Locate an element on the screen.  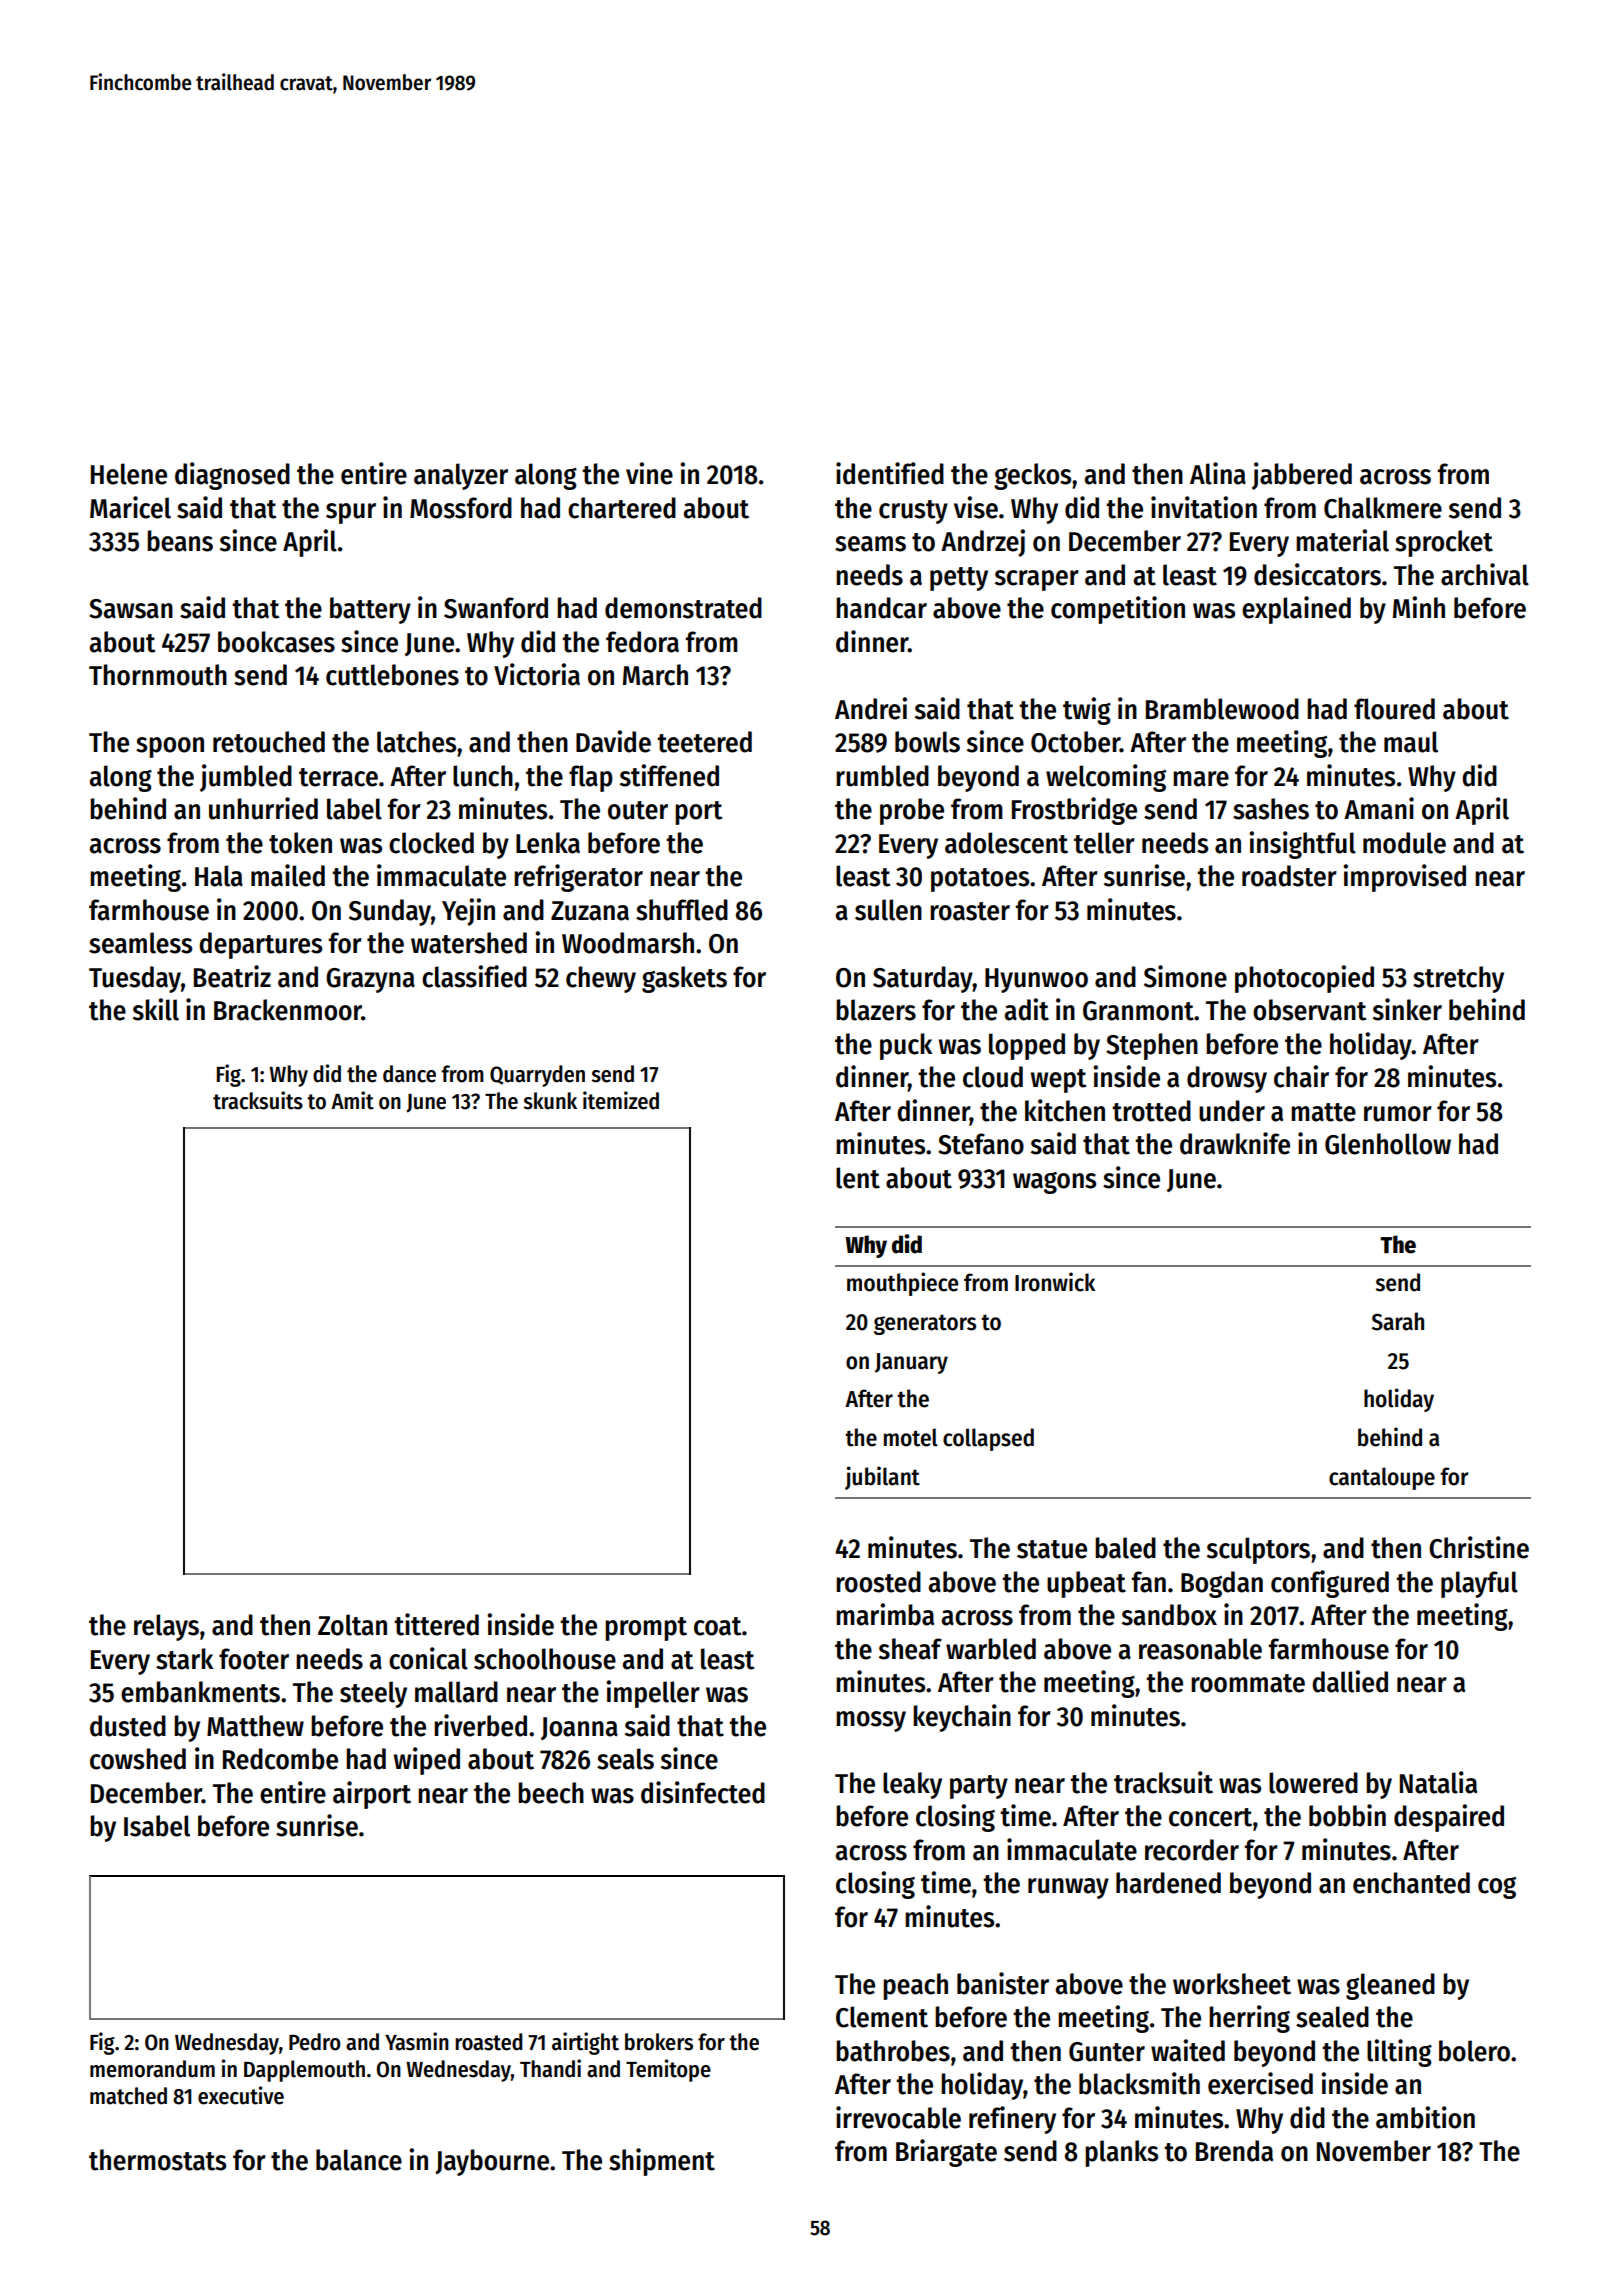
Maricel is located at coordinates (130, 507).
